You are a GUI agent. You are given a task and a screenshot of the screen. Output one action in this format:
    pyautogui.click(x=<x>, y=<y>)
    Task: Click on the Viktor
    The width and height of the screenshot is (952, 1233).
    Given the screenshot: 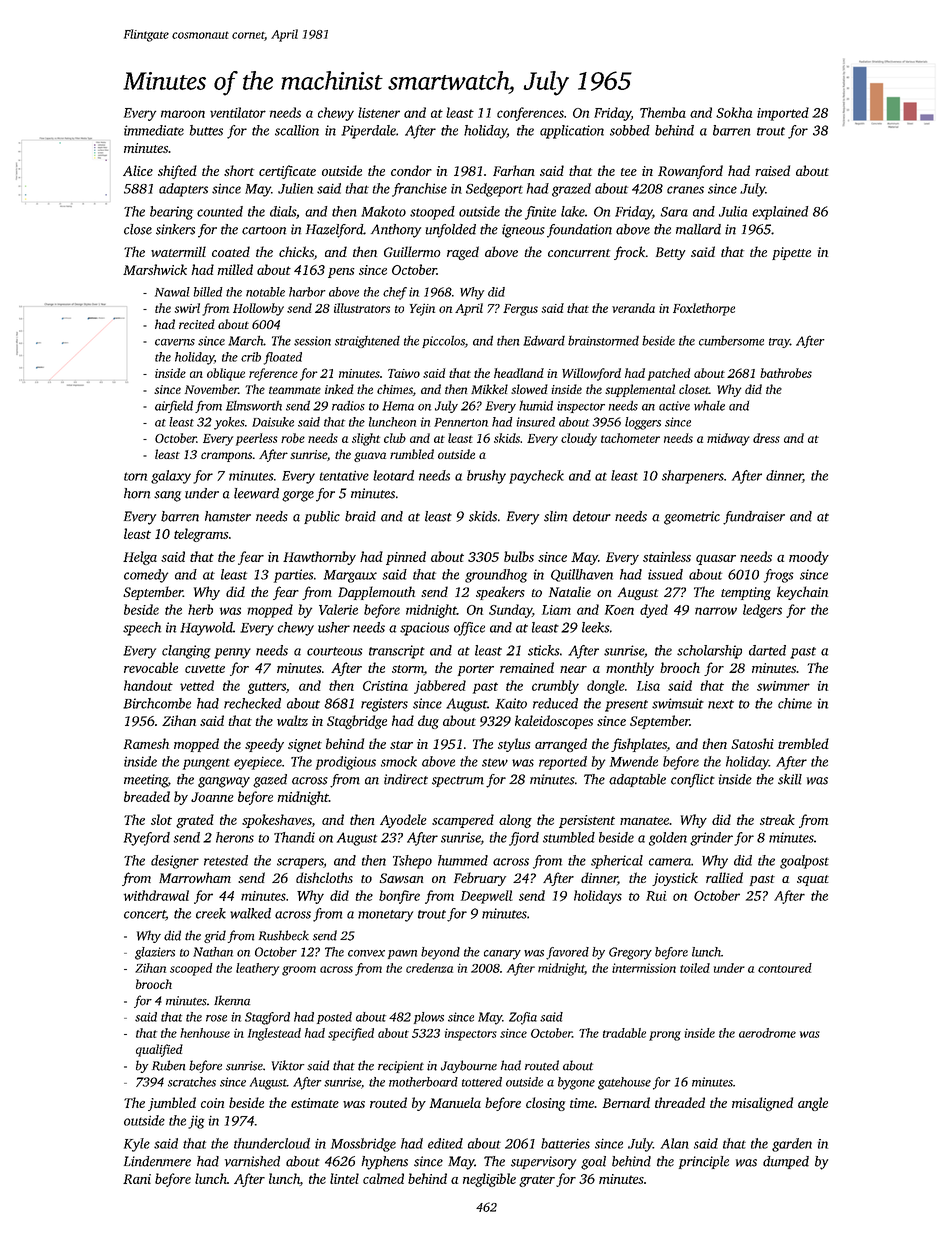 What is the action you would take?
    pyautogui.click(x=288, y=1065)
